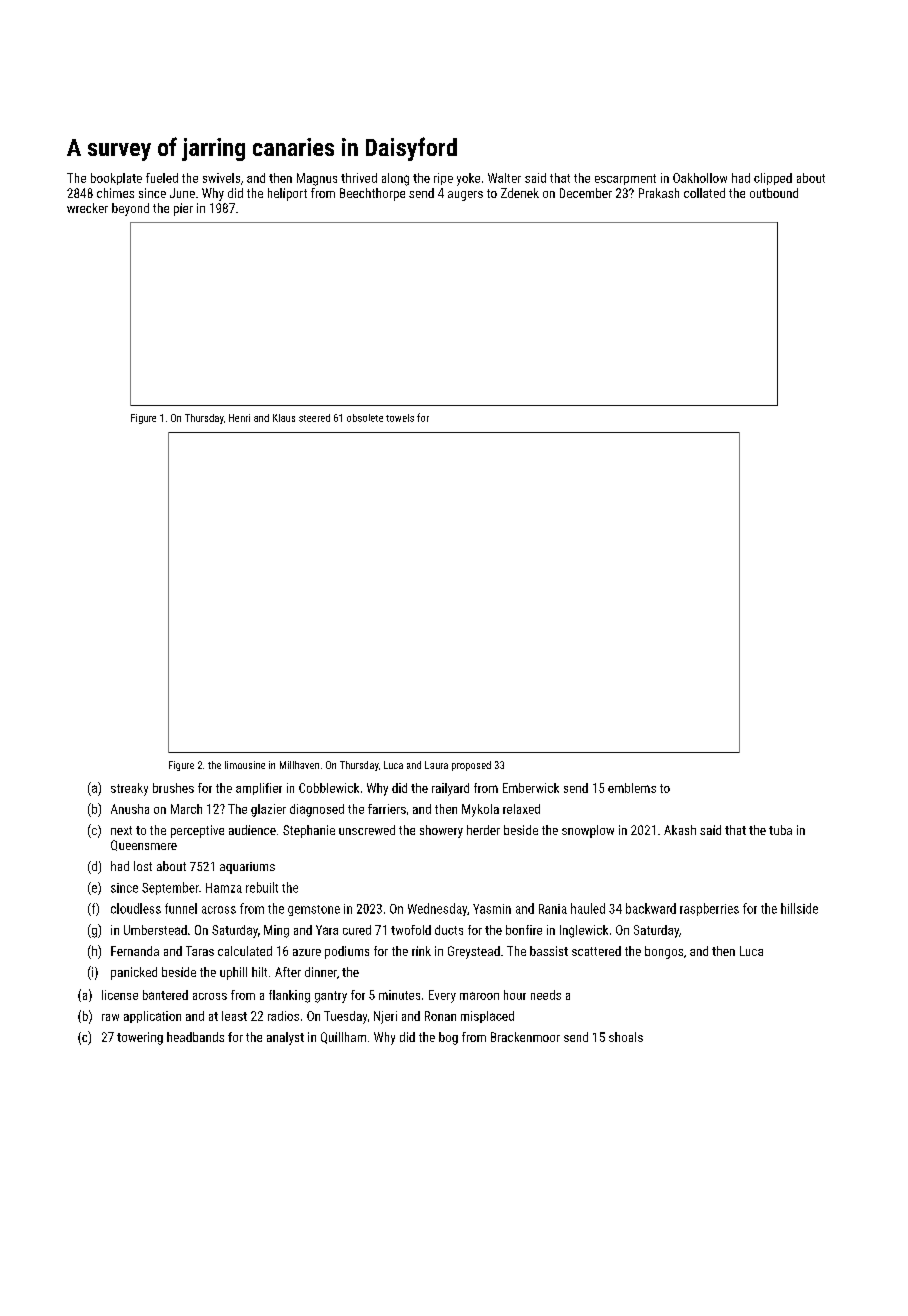 The width and height of the page is (908, 1316). Describe the element at coordinates (773, 179) in the page. I see `clipped` at that location.
